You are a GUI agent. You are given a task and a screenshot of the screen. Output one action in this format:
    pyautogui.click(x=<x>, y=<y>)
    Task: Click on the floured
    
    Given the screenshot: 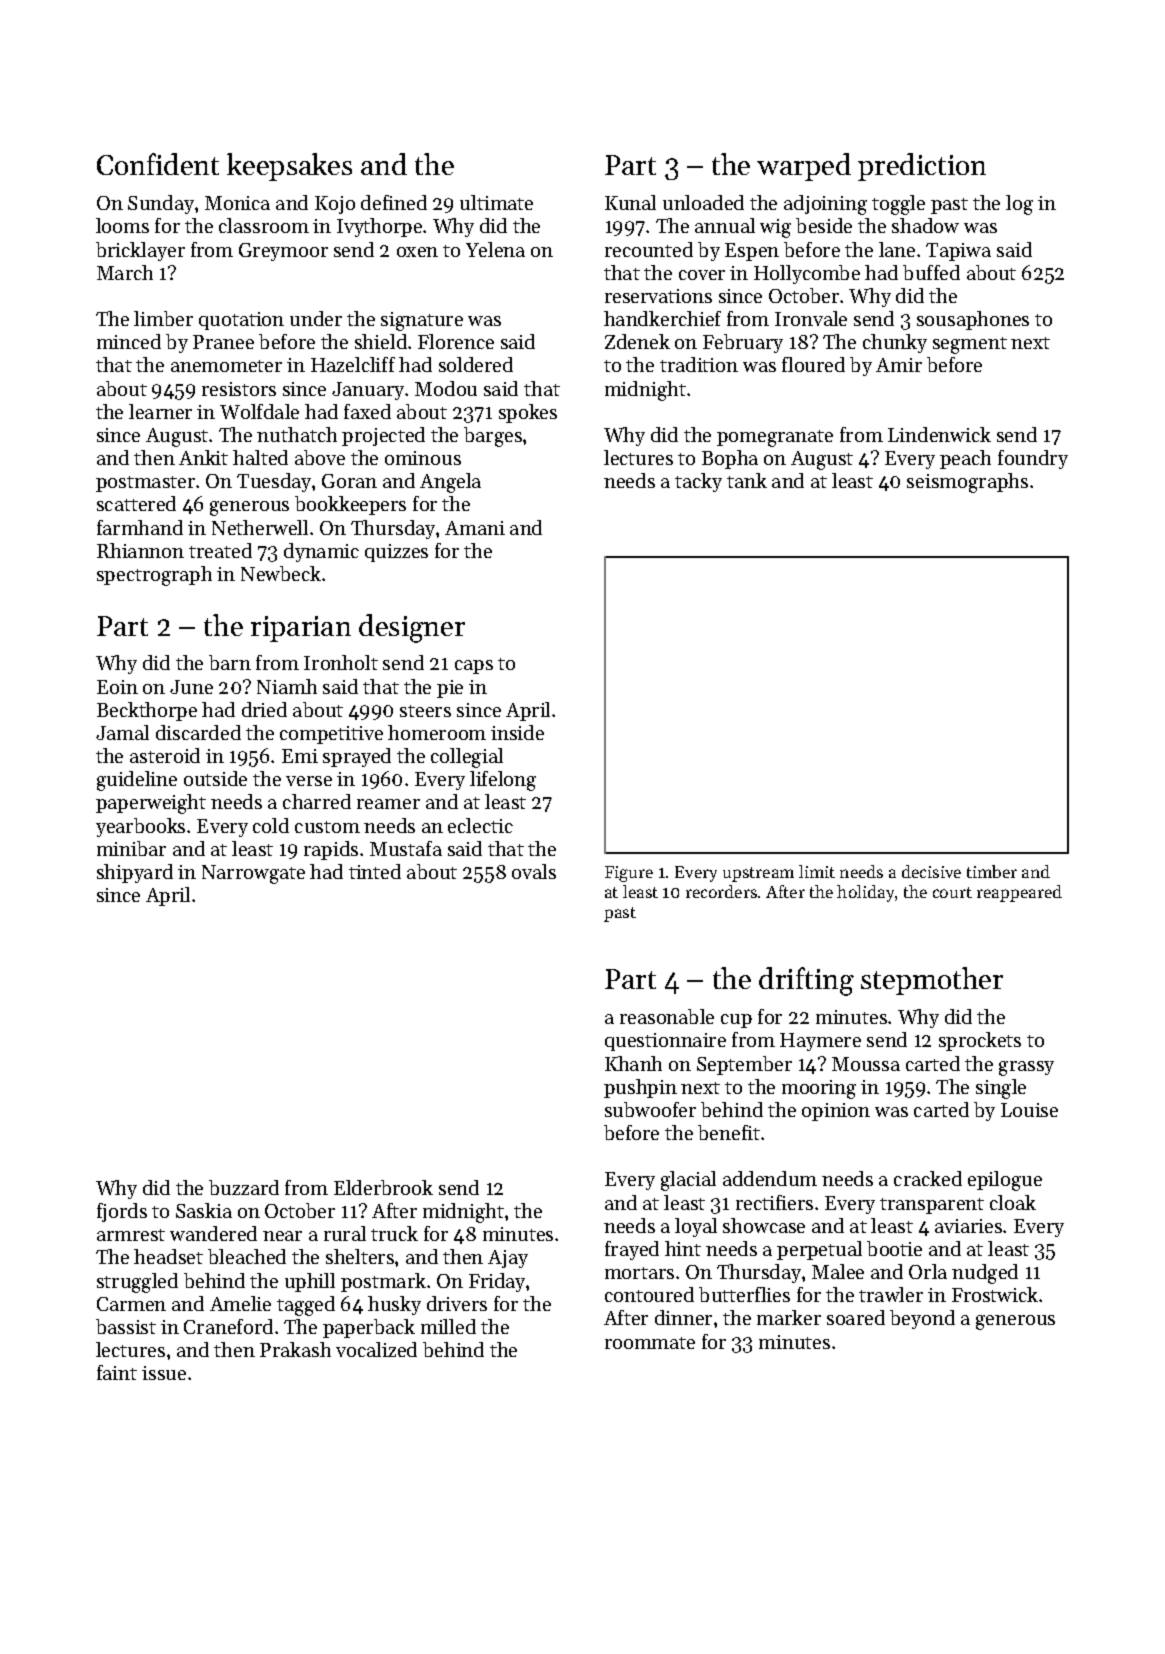 What is the action you would take?
    pyautogui.click(x=813, y=364)
